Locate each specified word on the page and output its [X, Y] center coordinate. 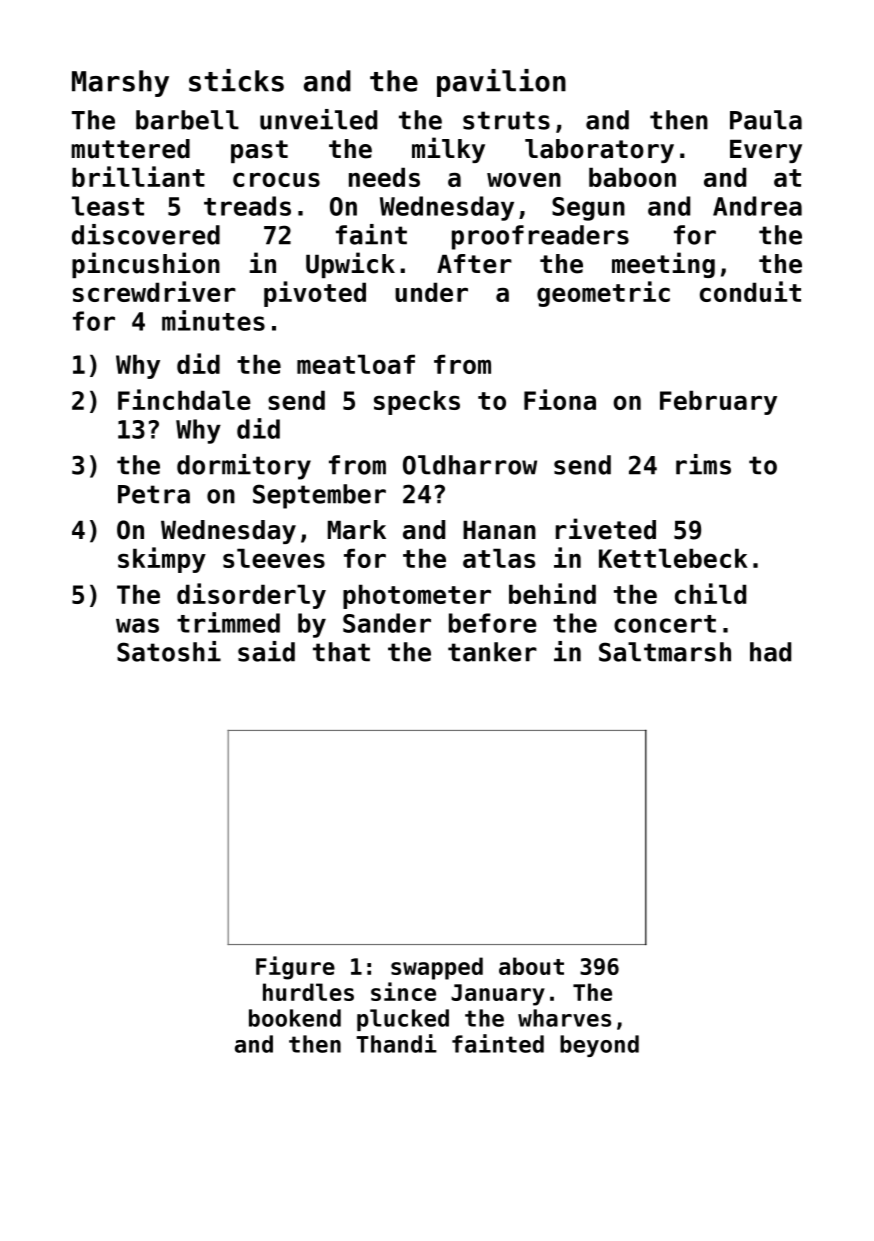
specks [417, 402]
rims [703, 464]
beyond [599, 1046]
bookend [295, 1018]
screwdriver [154, 291]
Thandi [396, 1043]
